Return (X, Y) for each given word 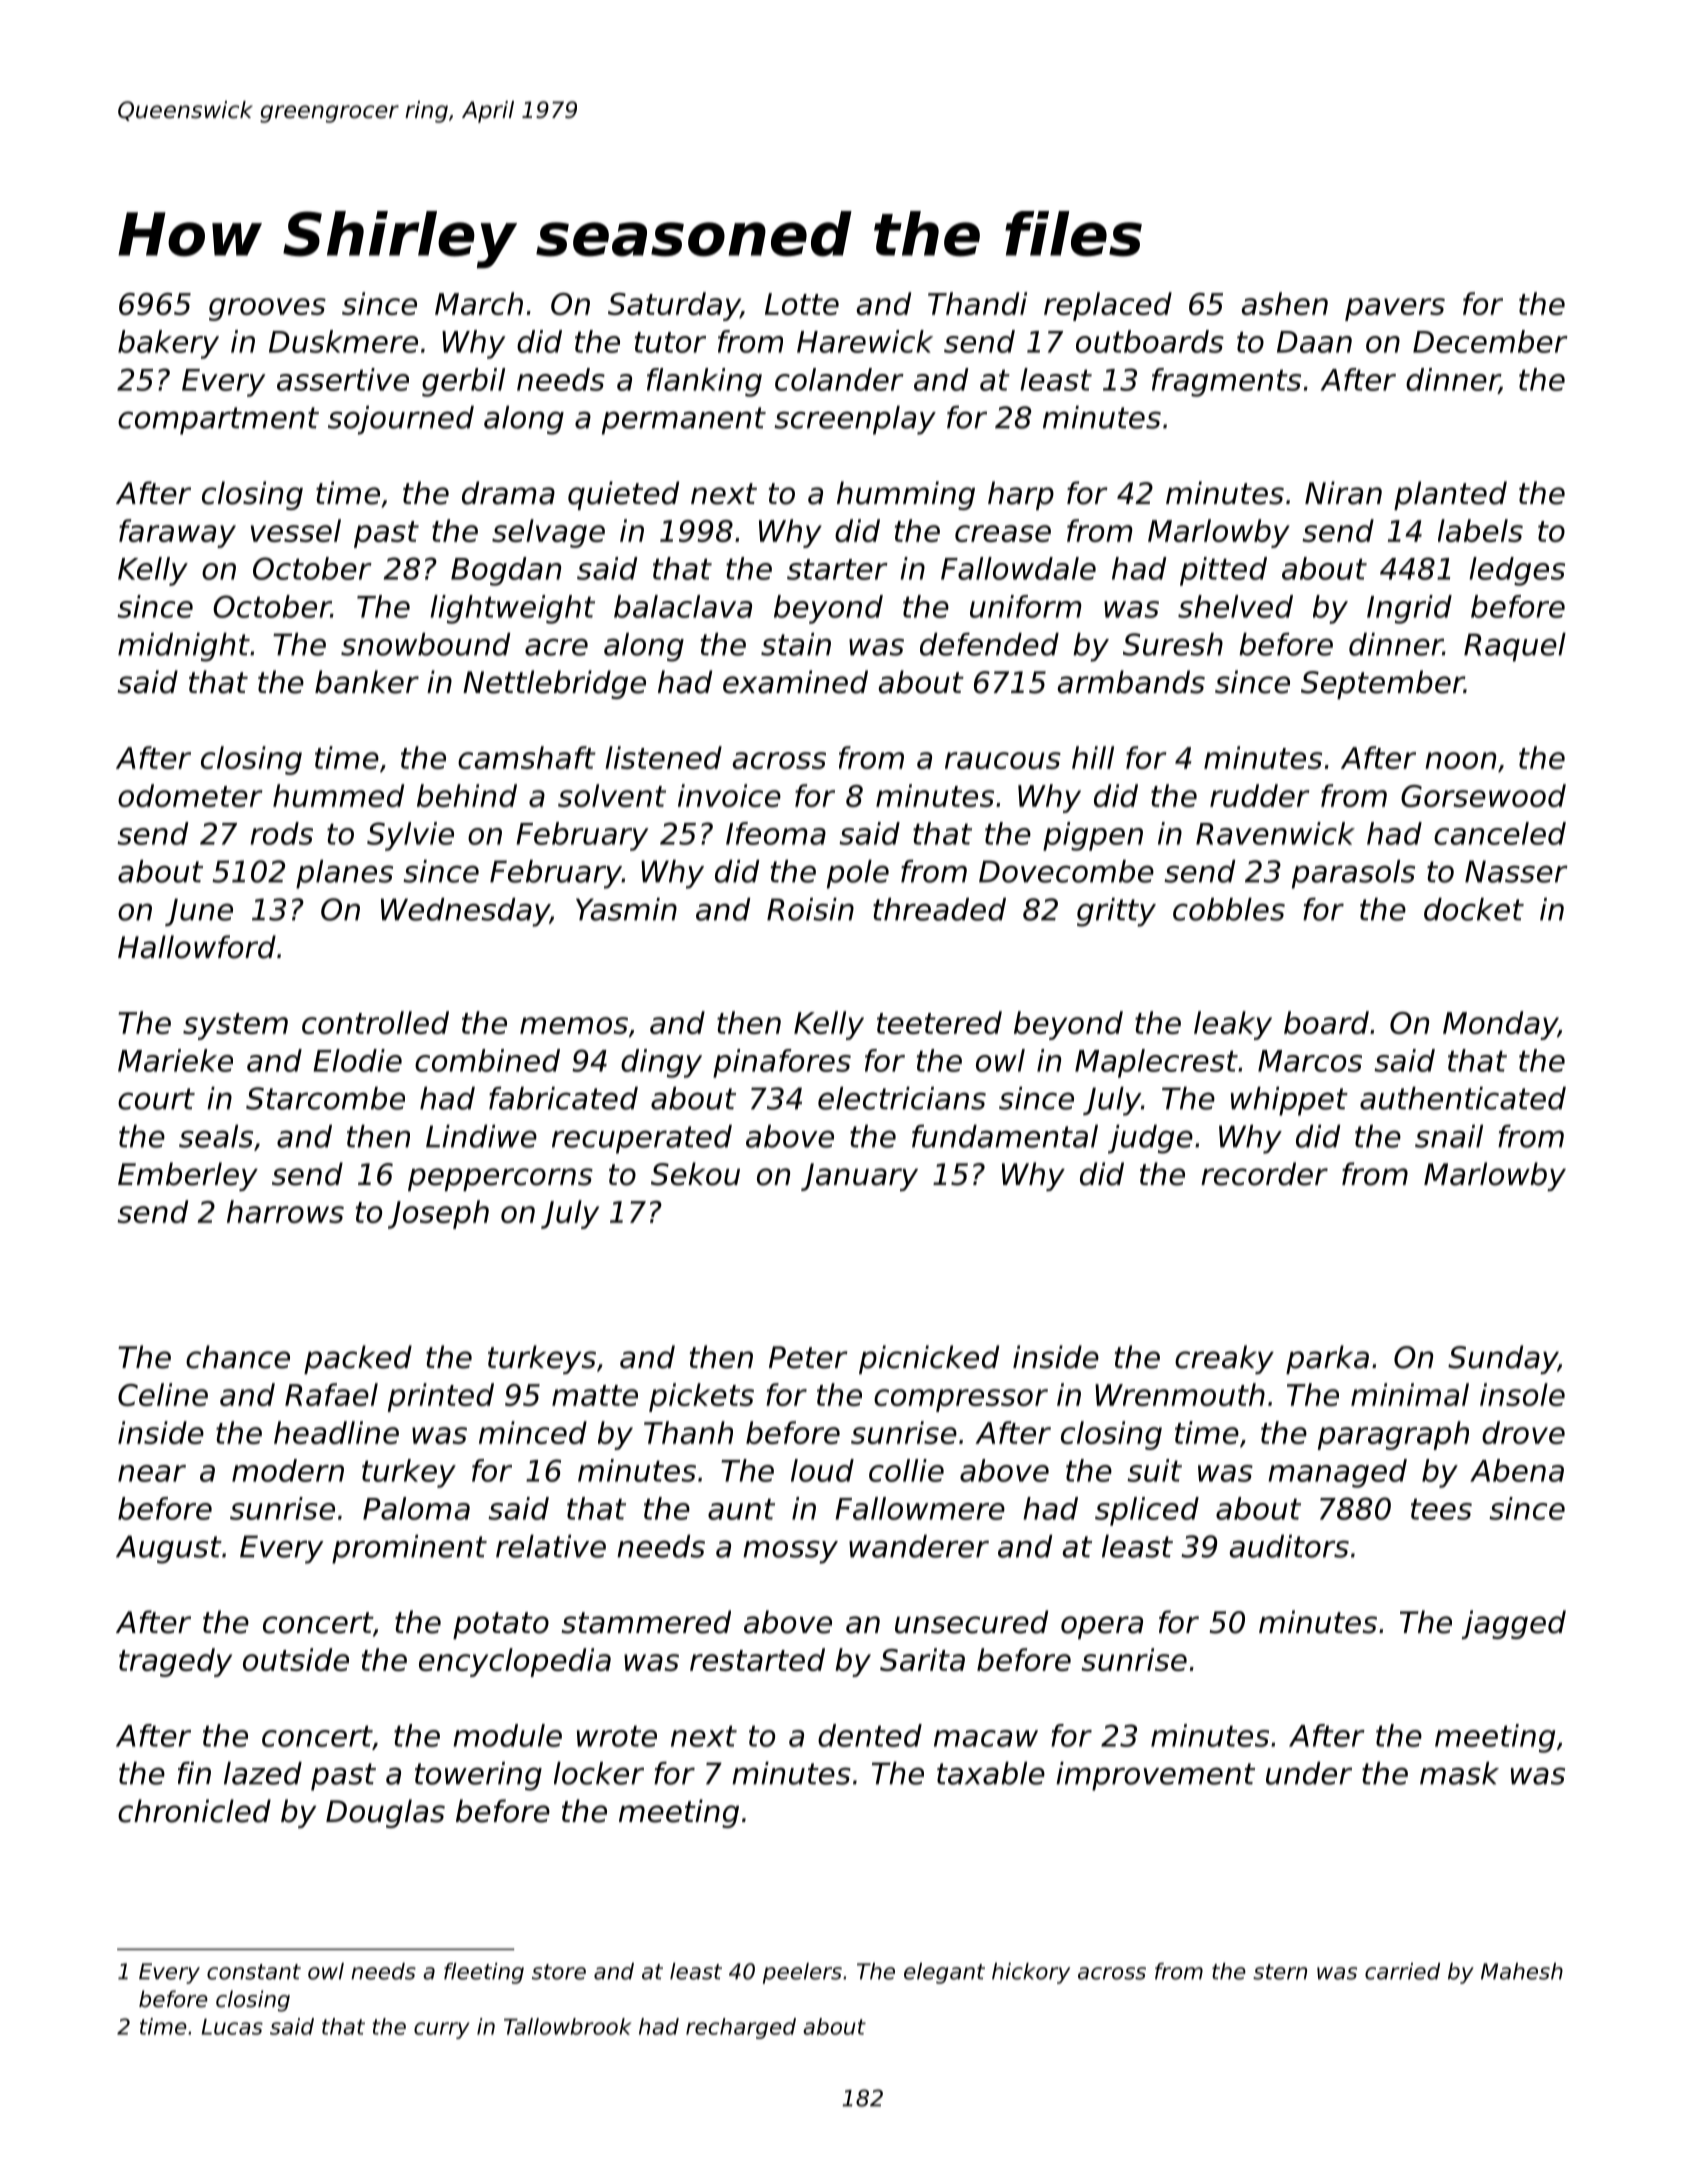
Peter (808, 1357)
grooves (267, 309)
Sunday (1503, 1359)
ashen (1284, 303)
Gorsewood (1483, 795)
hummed (338, 795)
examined (795, 682)
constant (254, 1972)
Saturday (674, 306)
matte (595, 1395)
